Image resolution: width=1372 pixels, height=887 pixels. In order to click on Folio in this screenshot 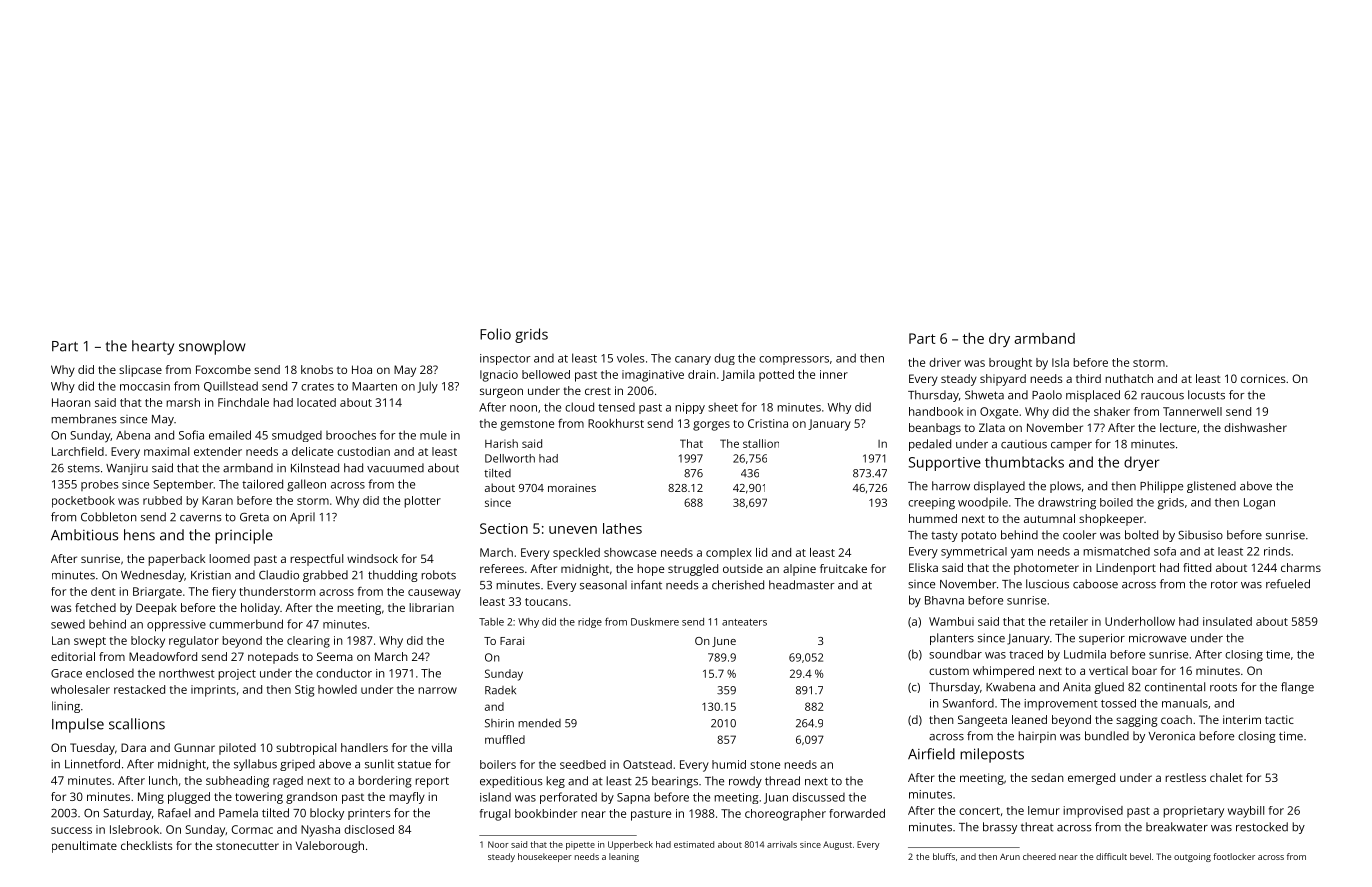, I will do `click(495, 334)`.
